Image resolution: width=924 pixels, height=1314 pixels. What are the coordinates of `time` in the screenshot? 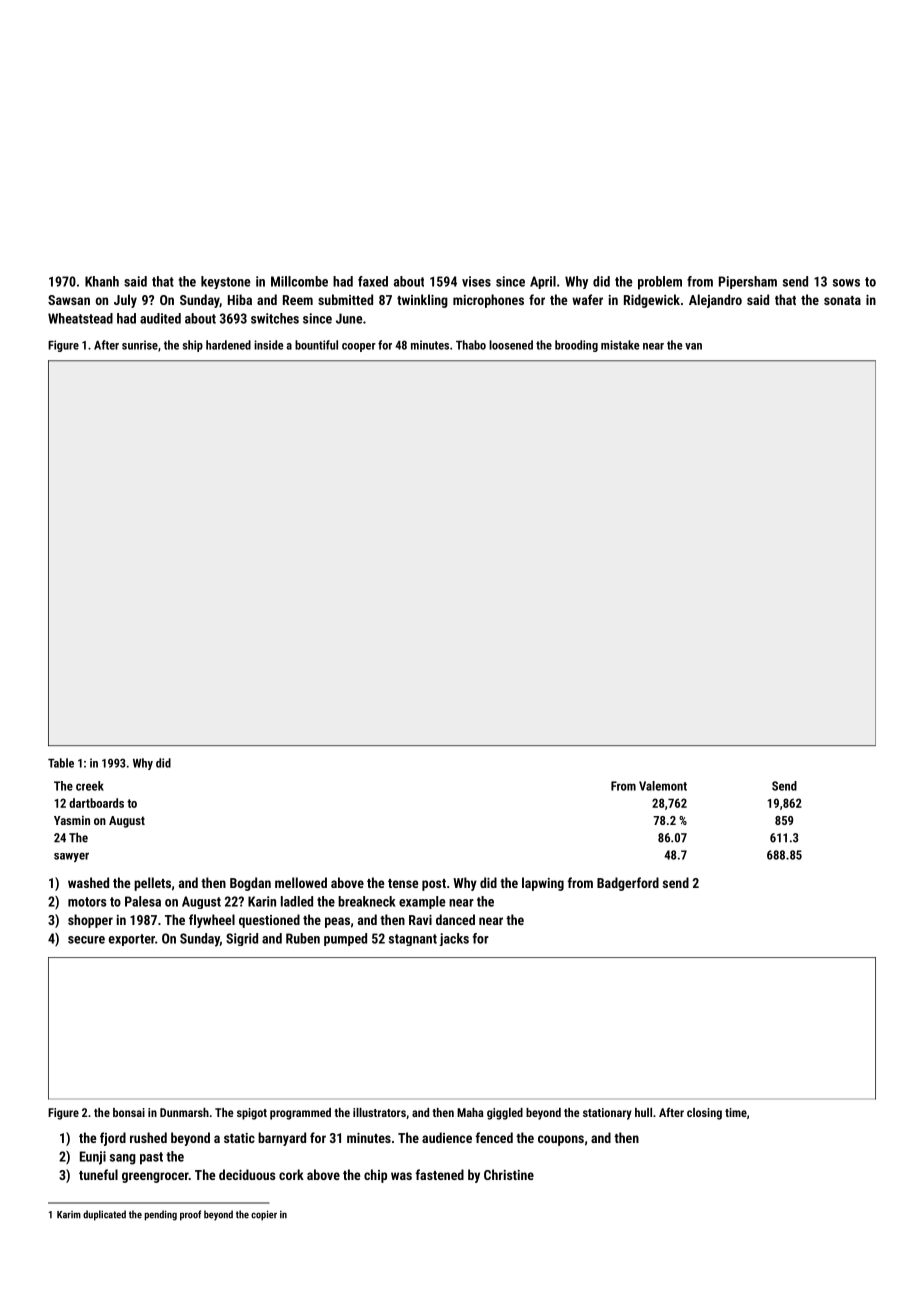 It's located at (736, 1112).
